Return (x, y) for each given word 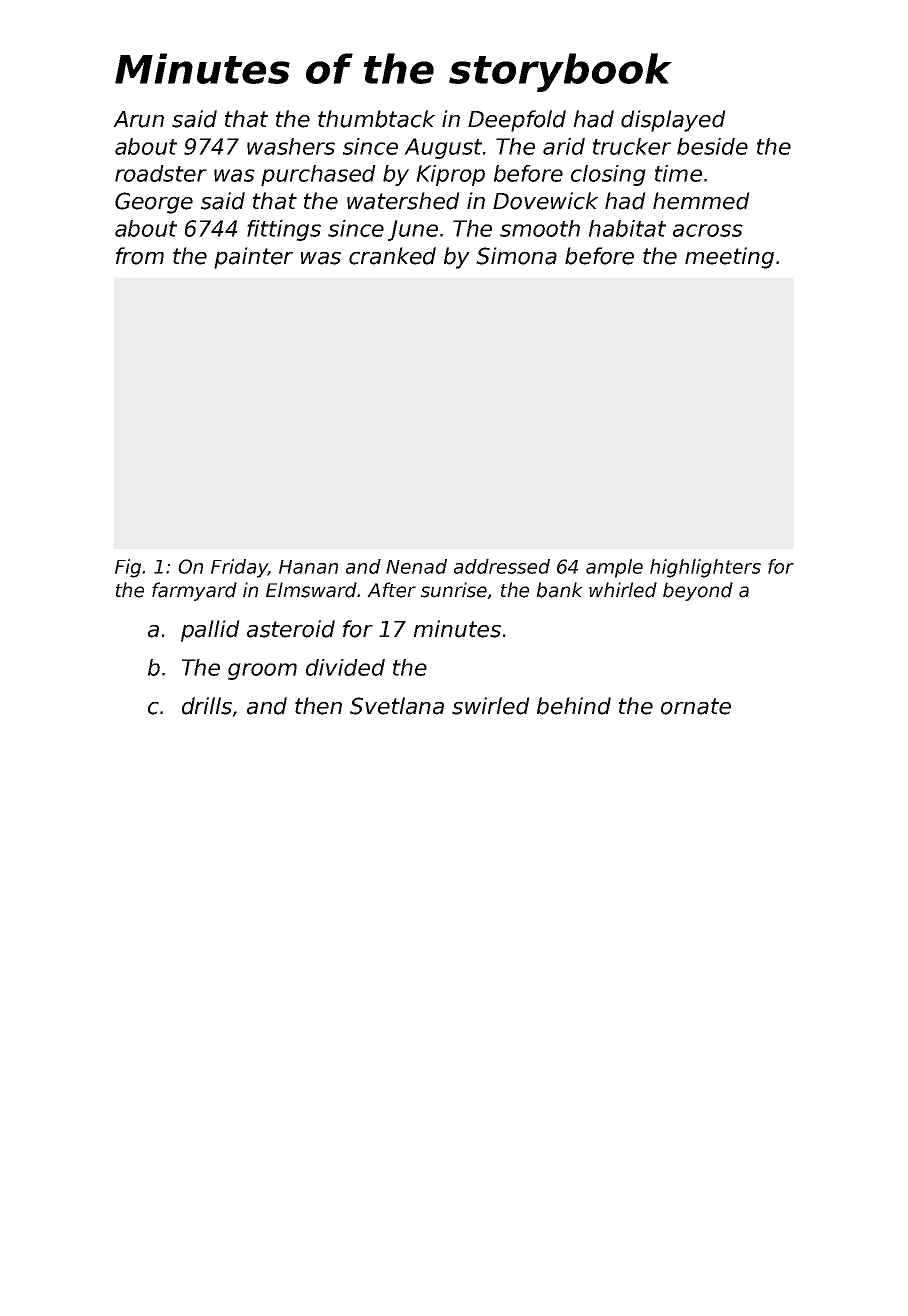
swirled (491, 706)
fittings (284, 230)
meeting (729, 258)
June (413, 230)
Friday (239, 568)
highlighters (705, 568)
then (318, 706)
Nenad (416, 566)
